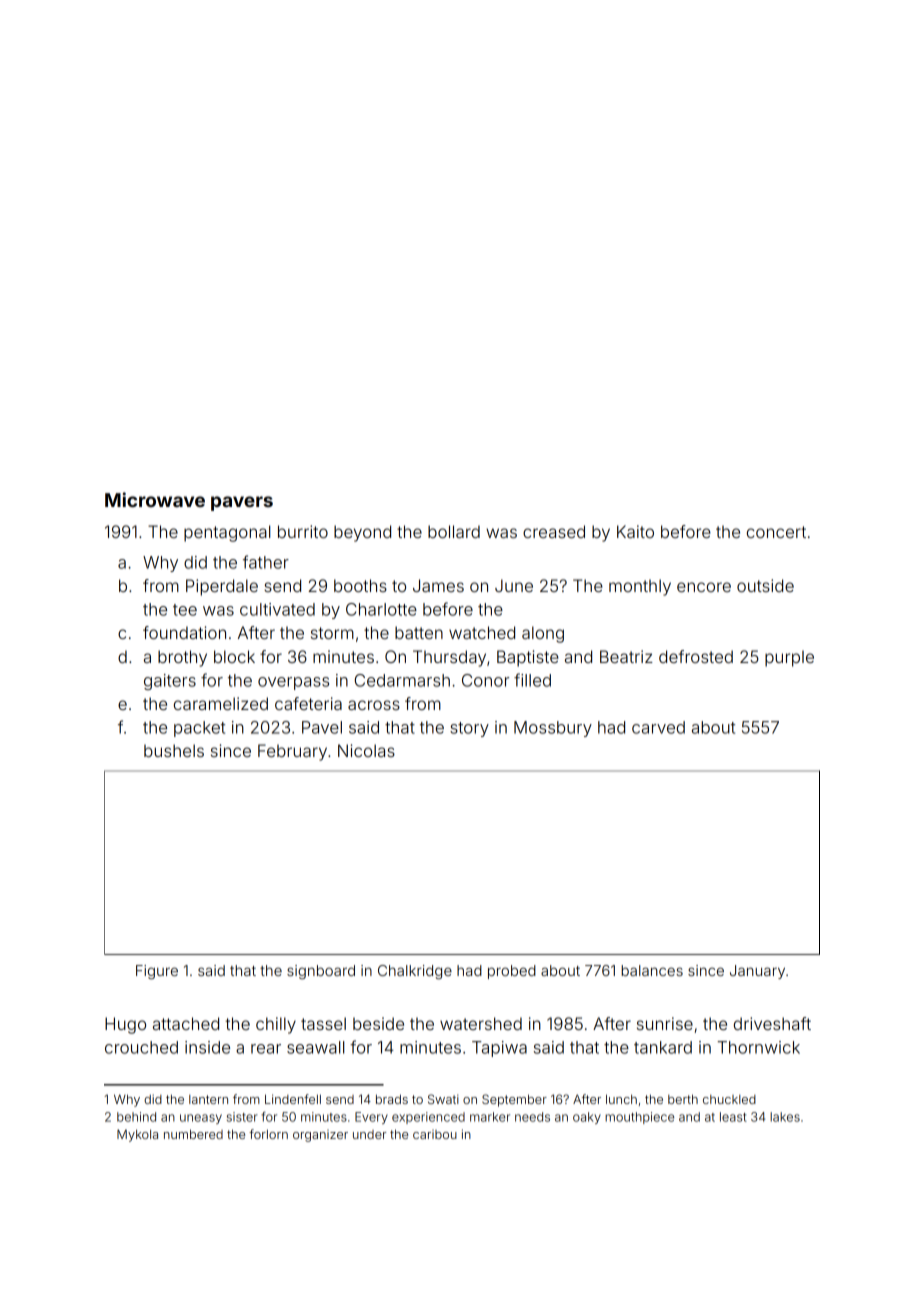 Image resolution: width=924 pixels, height=1311 pixels. Describe the element at coordinates (322, 727) in the document. I see `Pavel` at that location.
